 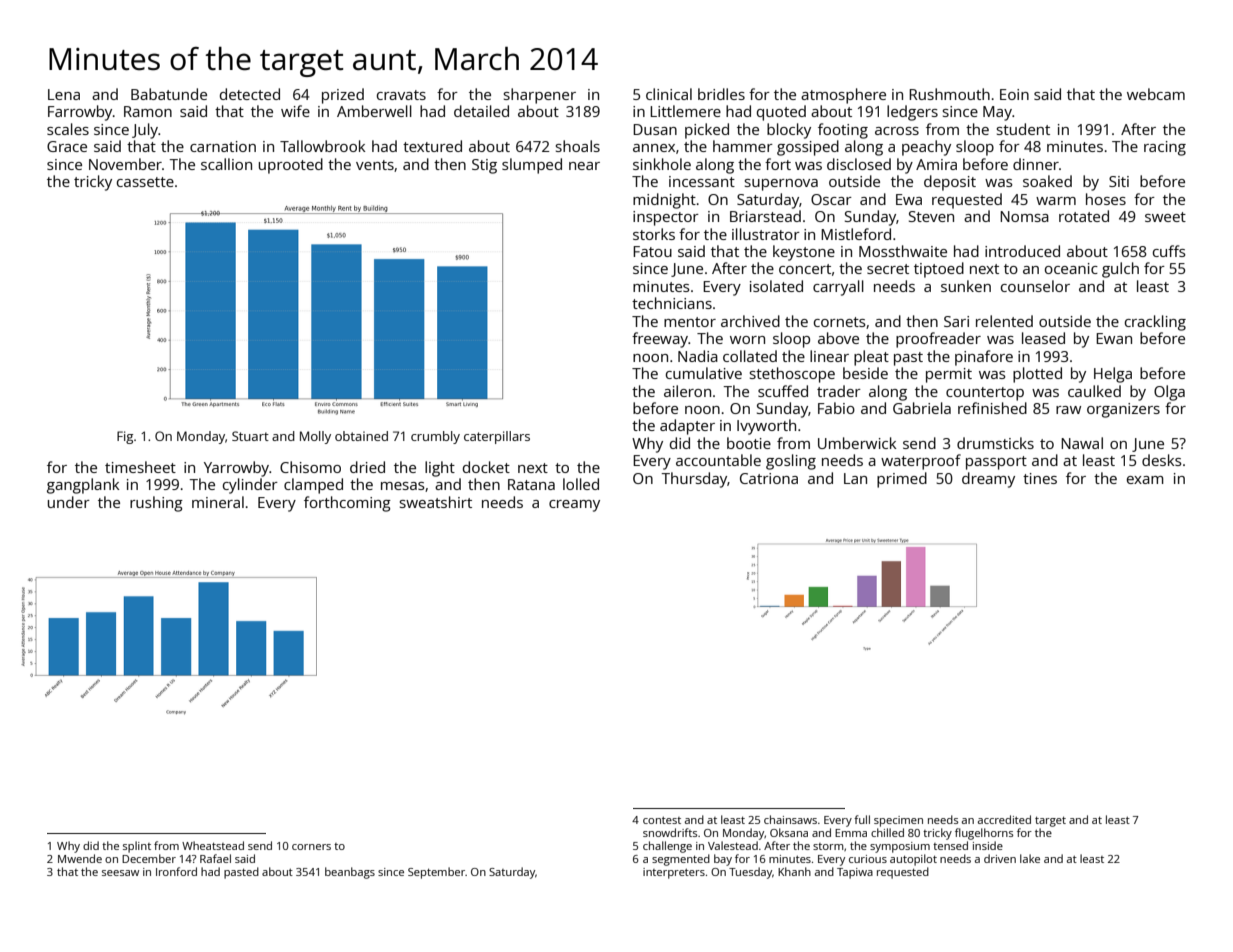 What do you see at coordinates (80, 858) in the image?
I see `Mwende` at bounding box center [80, 858].
